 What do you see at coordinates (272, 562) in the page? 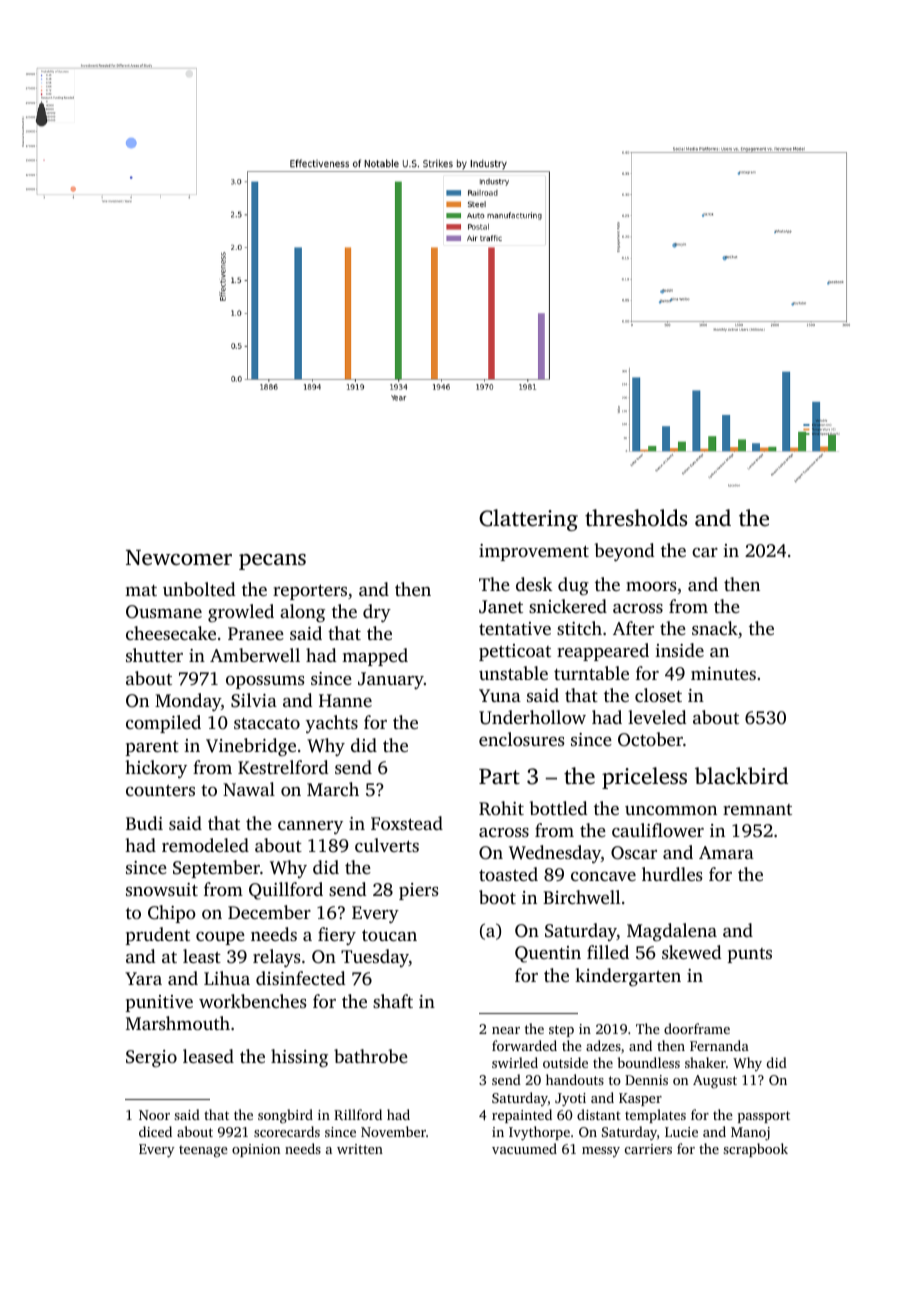
I see `pecans` at bounding box center [272, 562].
